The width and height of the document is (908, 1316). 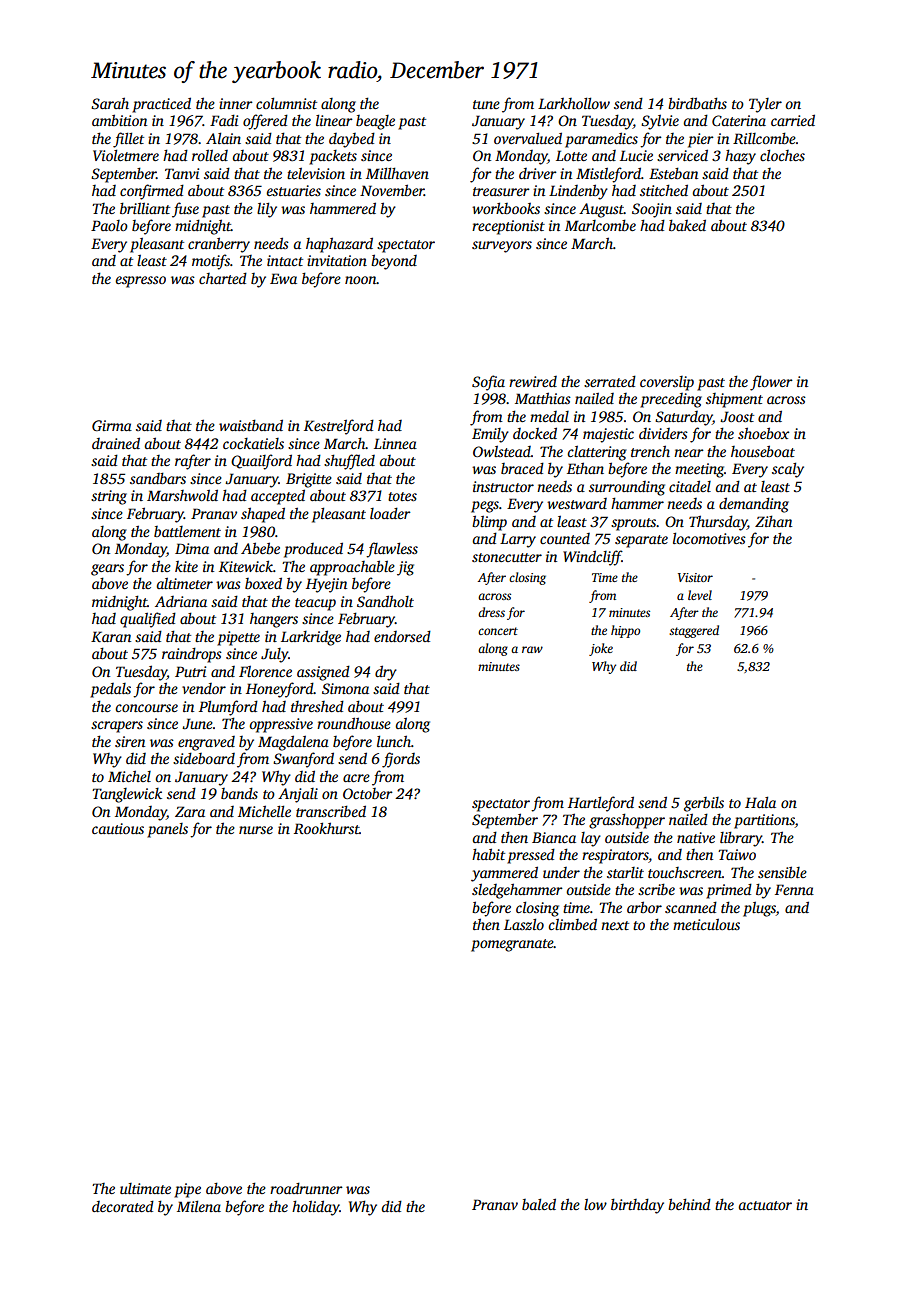 I want to click on Magdalena, so click(x=293, y=743).
